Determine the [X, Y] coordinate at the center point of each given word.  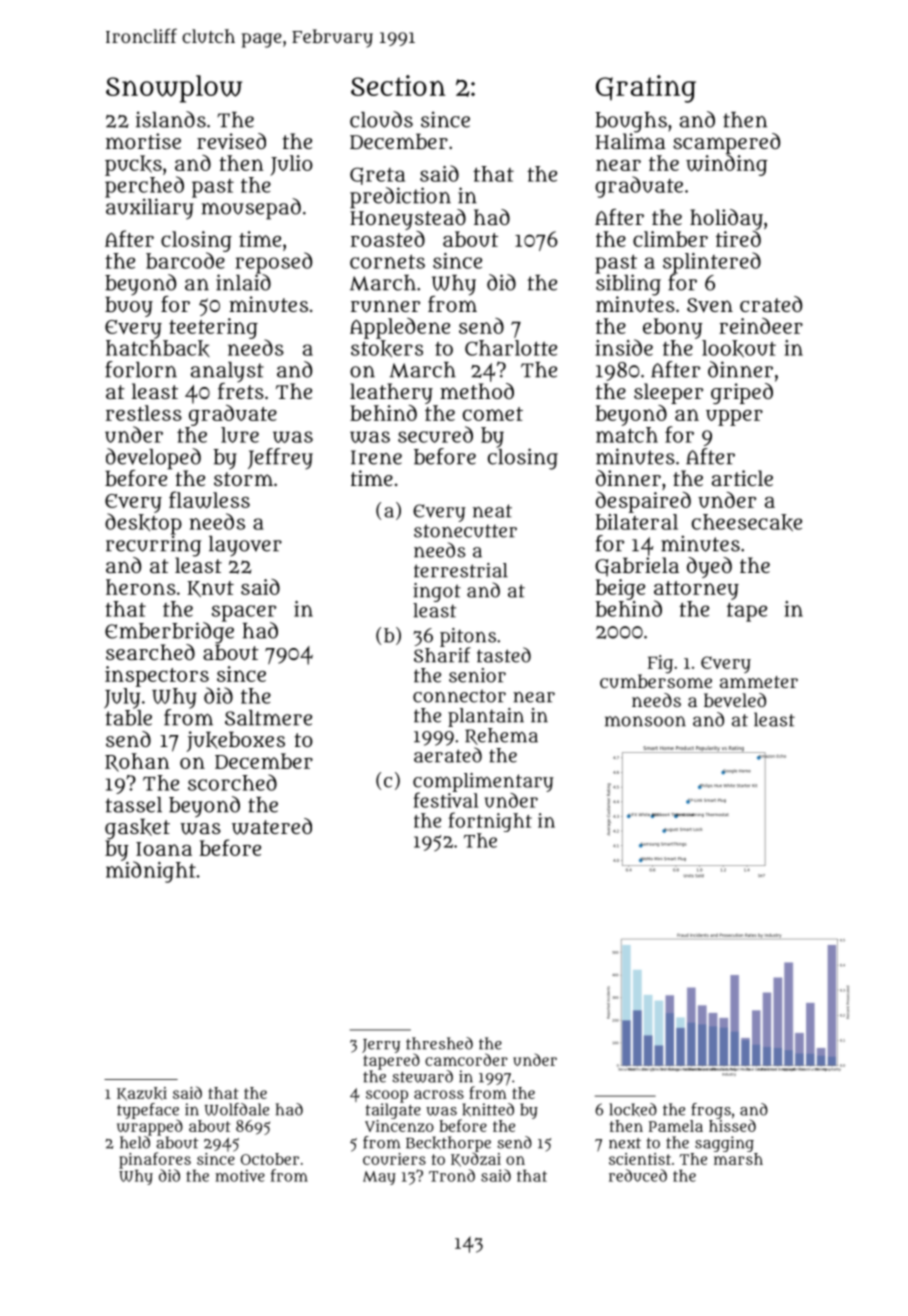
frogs [711, 1111]
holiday [726, 219]
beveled [735, 700]
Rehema [501, 736]
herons [141, 587]
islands [171, 119]
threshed [439, 1043]
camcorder [466, 1059]
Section [398, 85]
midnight [151, 872]
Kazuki [142, 1094]
